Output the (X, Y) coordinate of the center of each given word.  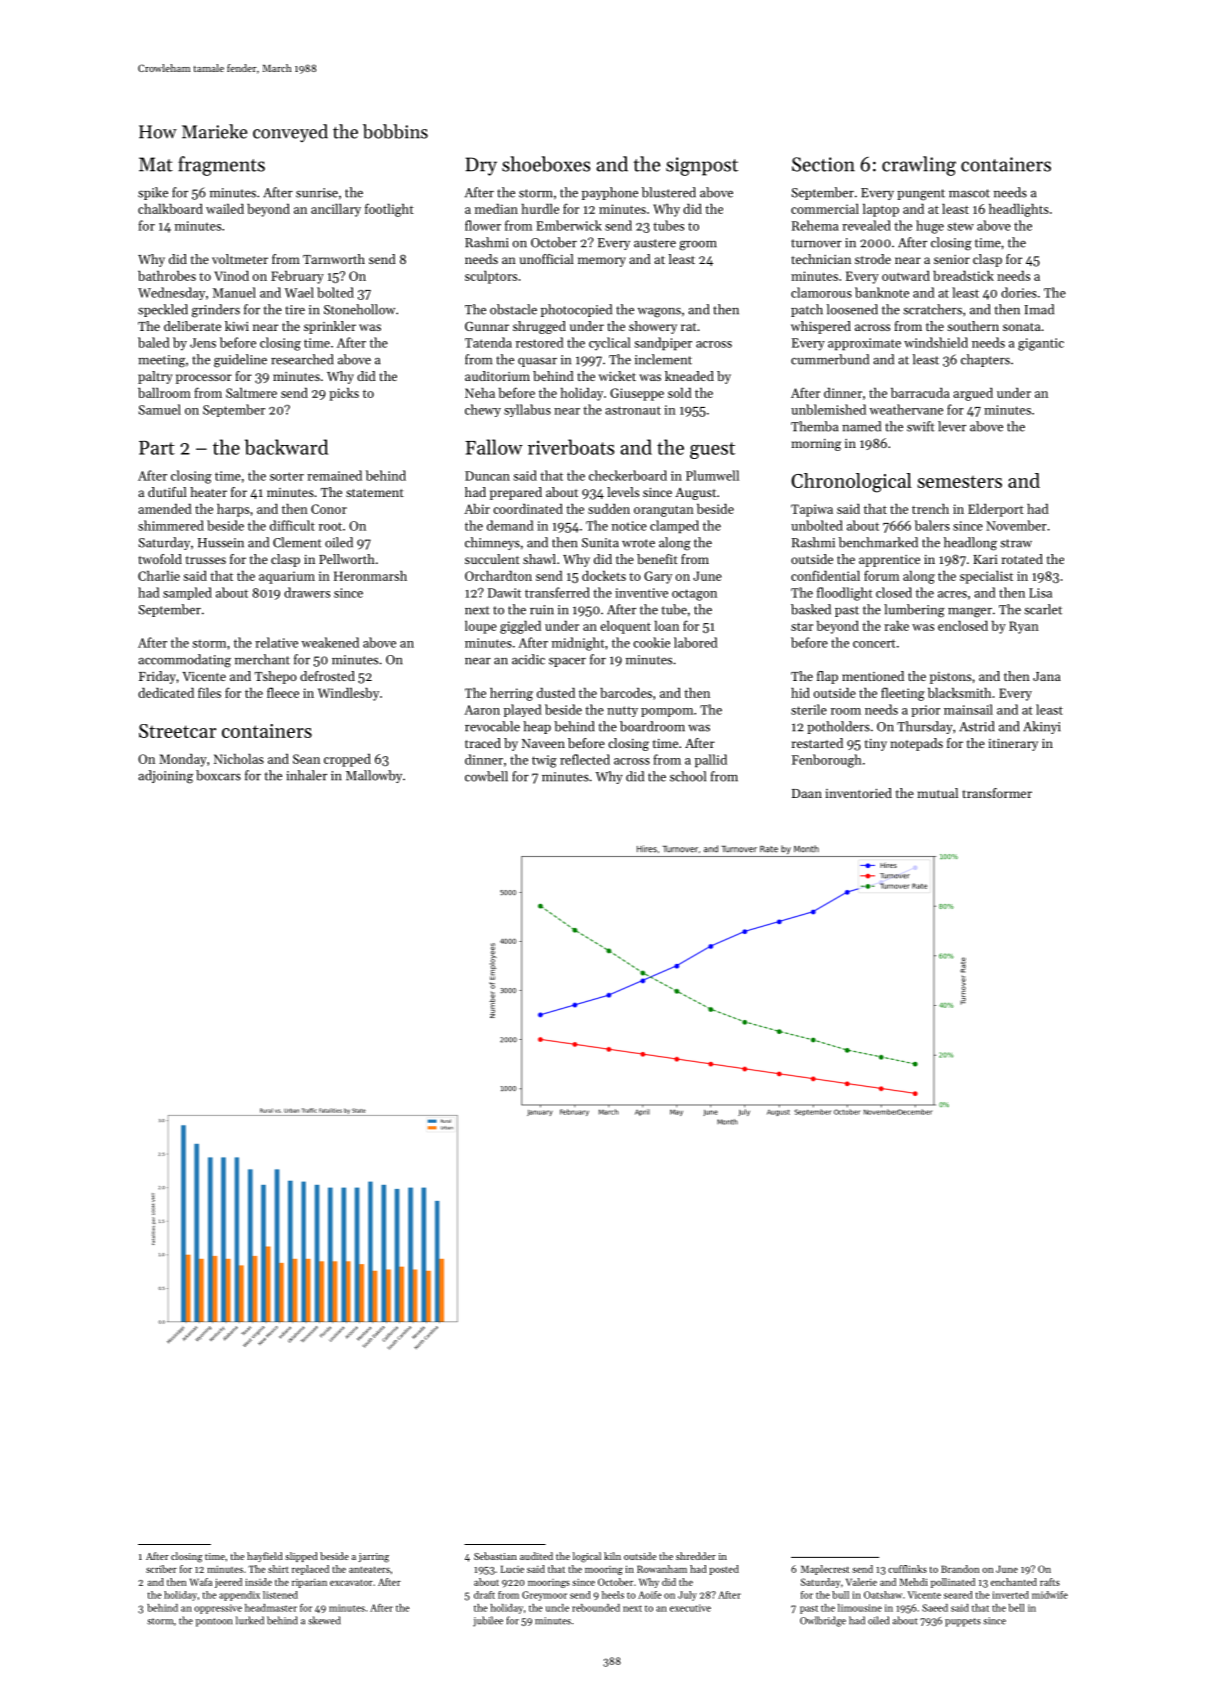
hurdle (540, 209)
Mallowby (374, 776)
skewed (324, 1620)
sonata (1022, 327)
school (688, 776)
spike (153, 193)
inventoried (858, 793)
